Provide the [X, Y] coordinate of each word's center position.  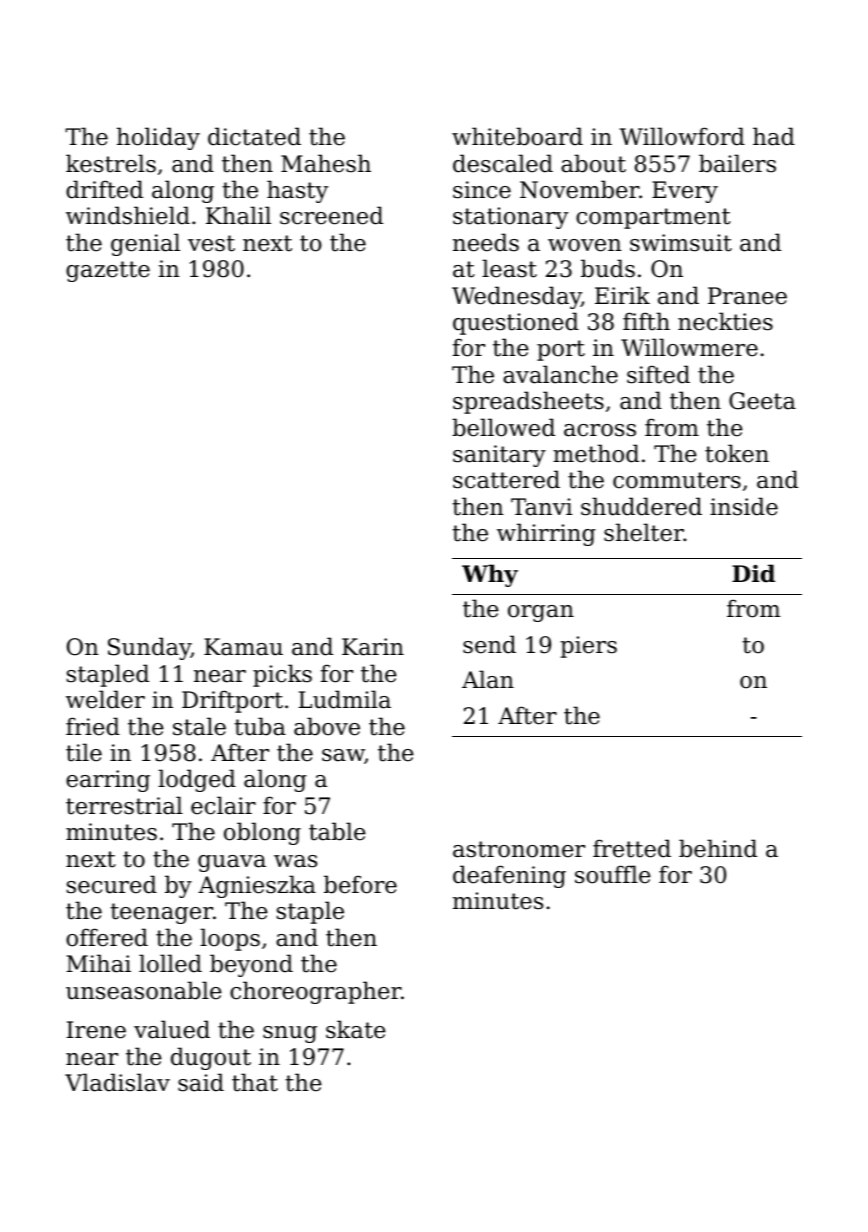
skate [356, 1029]
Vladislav [117, 1082]
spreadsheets [528, 402]
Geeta [762, 401]
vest [211, 243]
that [255, 1082]
